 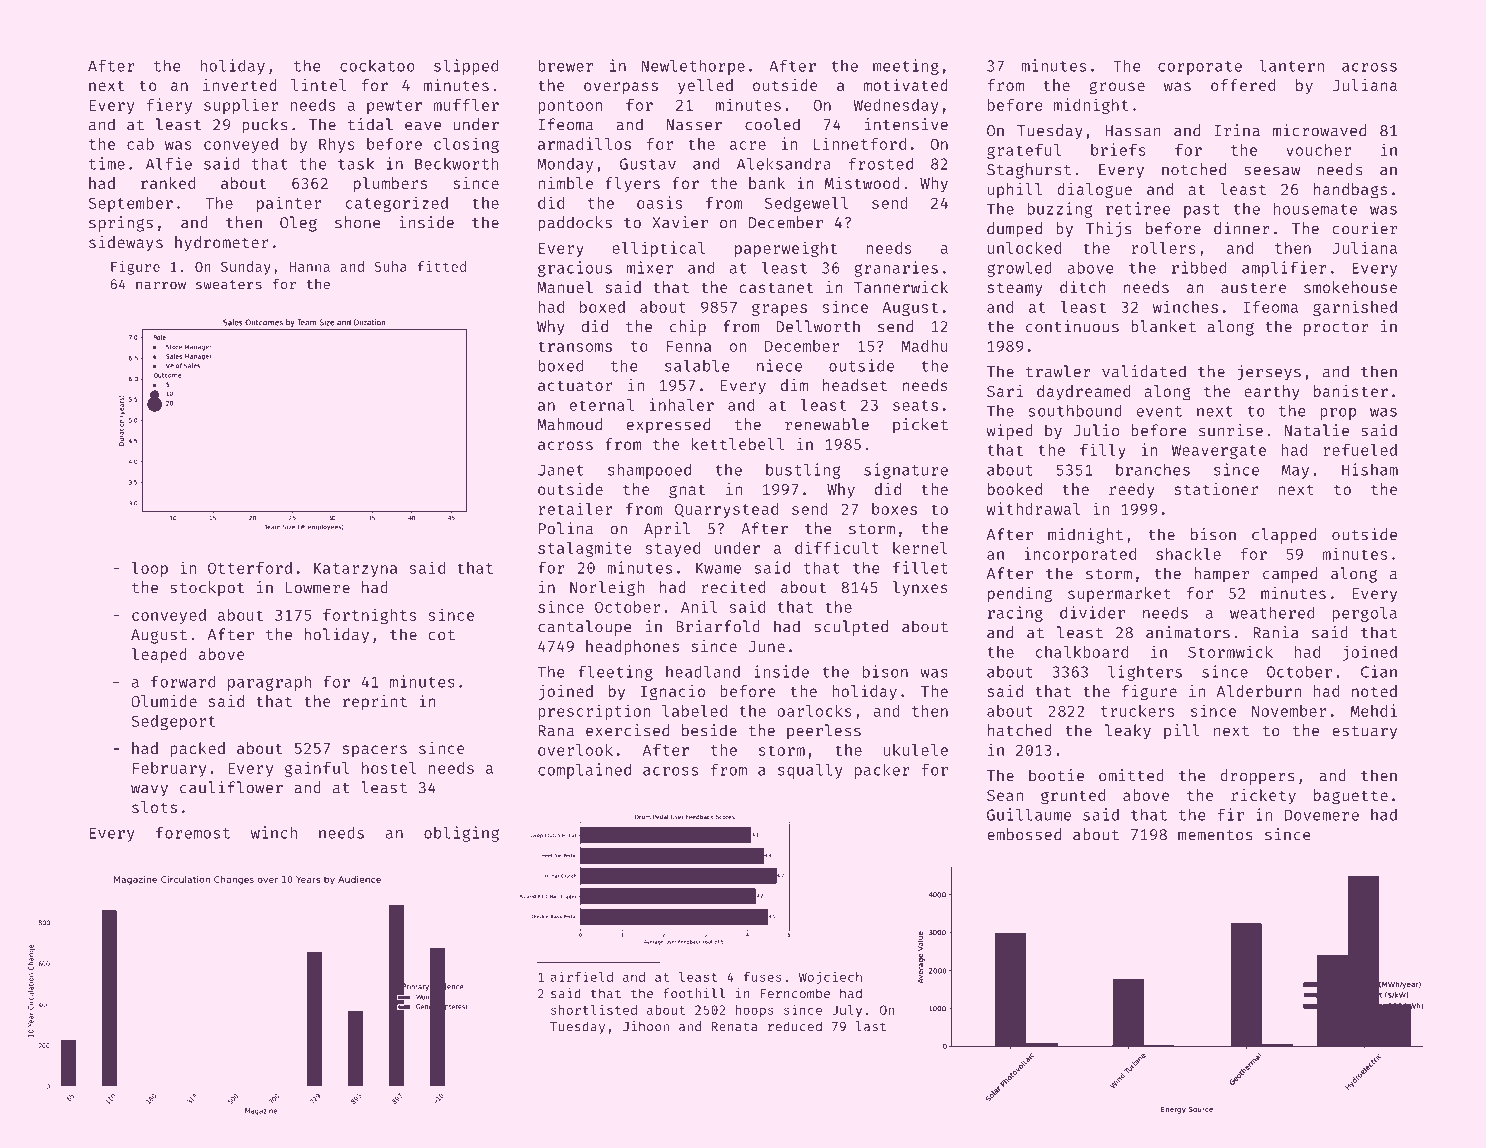 What do you see at coordinates (565, 65) in the page?
I see `brewer` at bounding box center [565, 65].
